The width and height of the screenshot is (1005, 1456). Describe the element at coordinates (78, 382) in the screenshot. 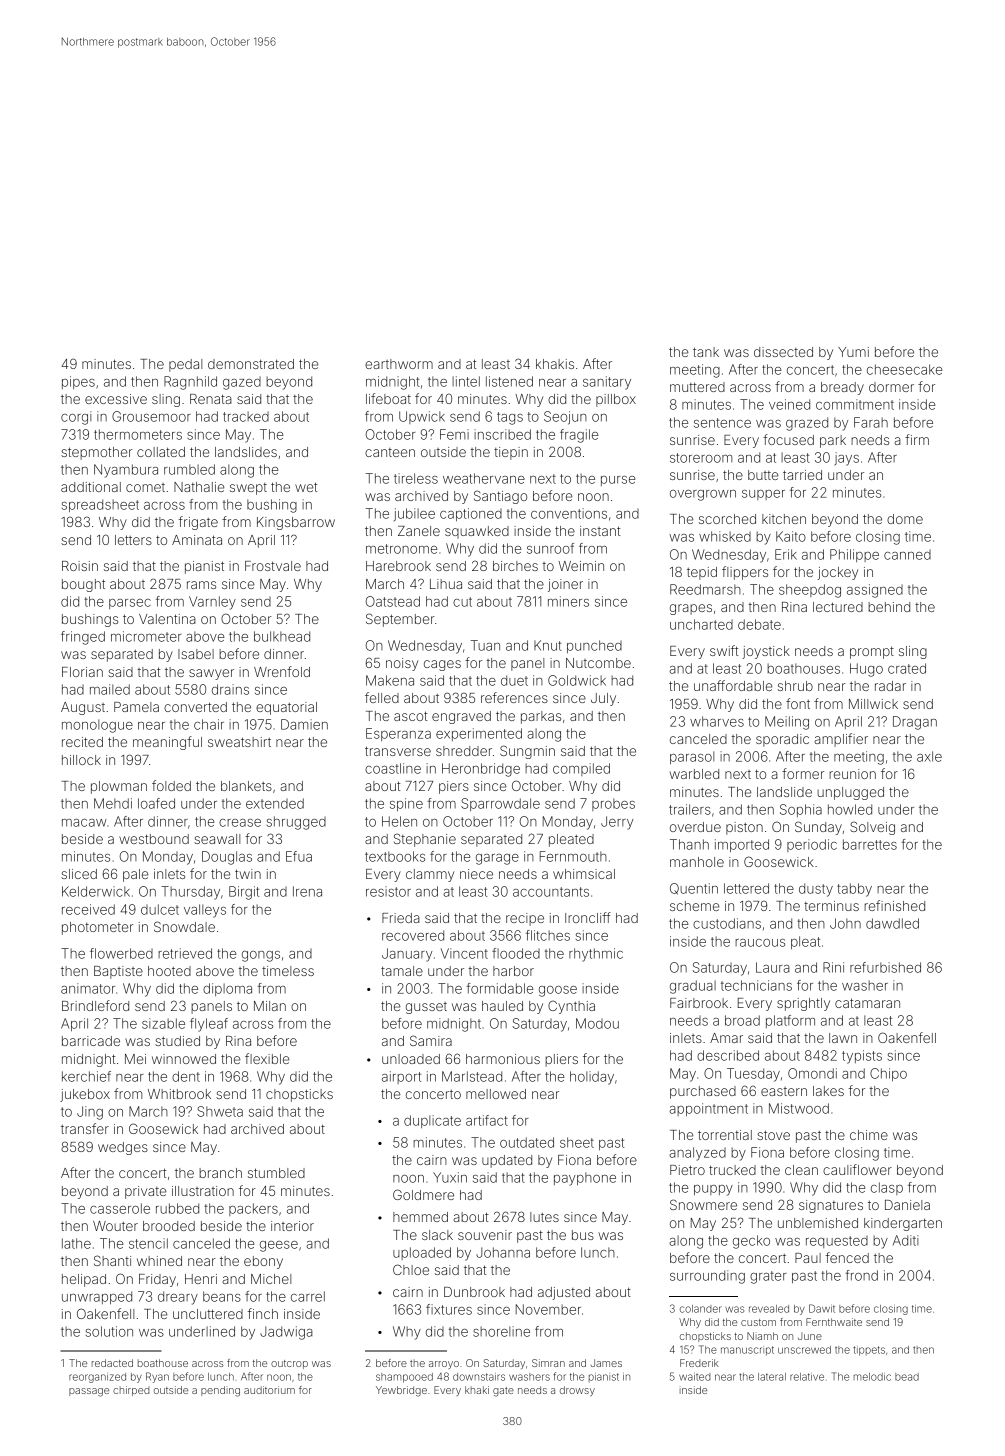

I see `pipes` at that location.
